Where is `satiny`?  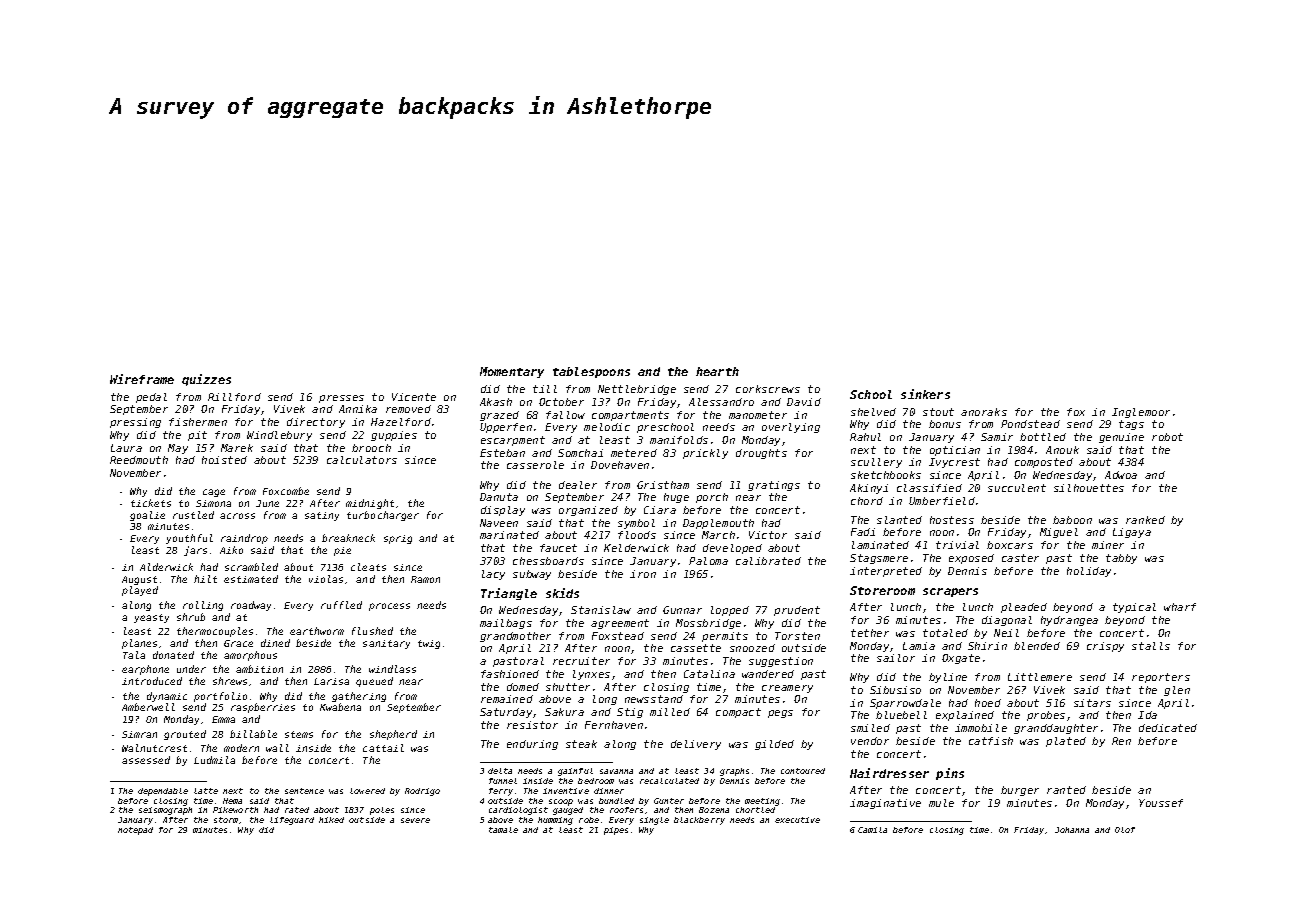 satiny is located at coordinates (322, 516).
